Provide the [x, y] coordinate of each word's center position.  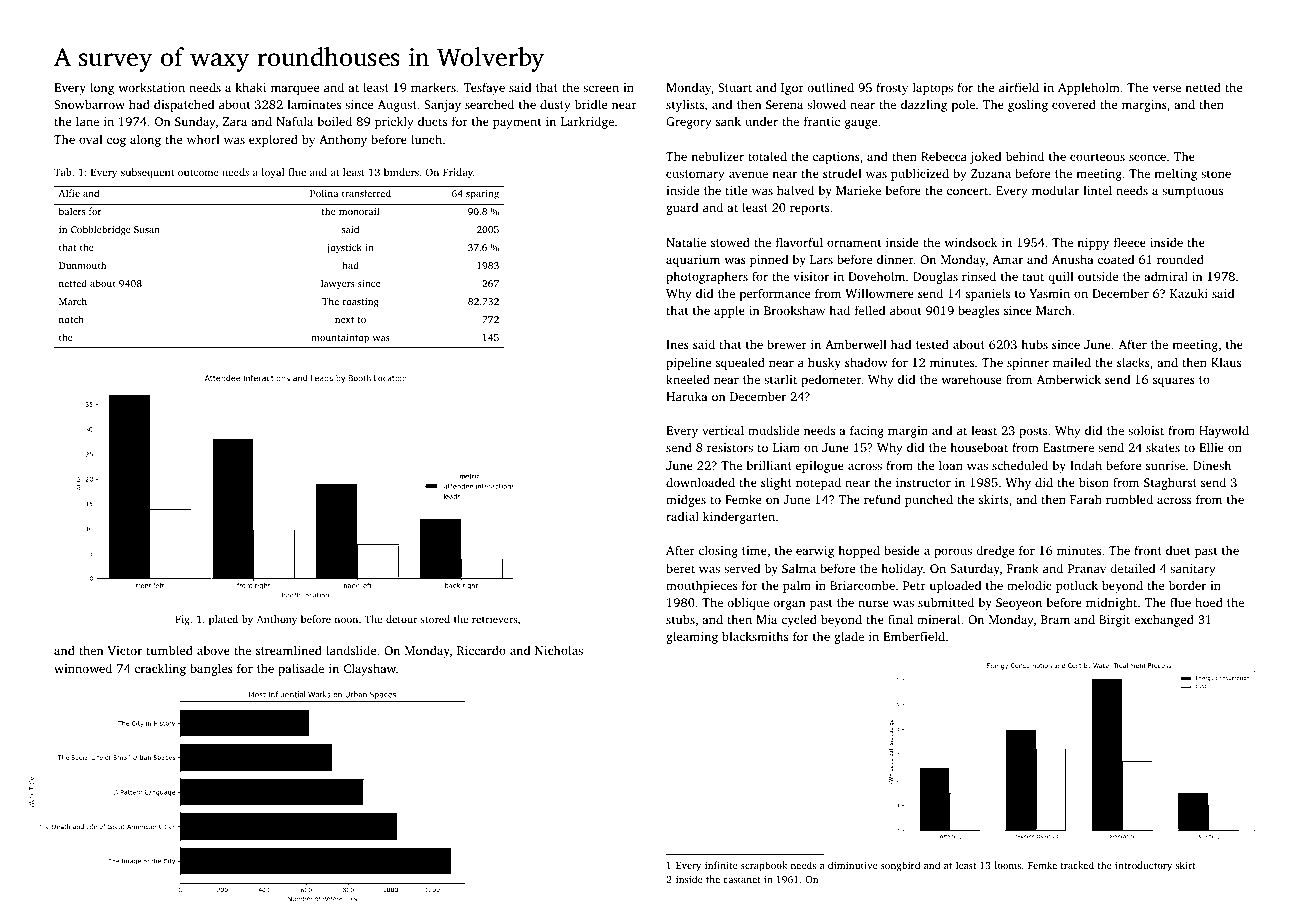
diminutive [852, 865]
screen [601, 88]
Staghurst [1170, 483]
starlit [780, 379]
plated [223, 620]
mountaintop [340, 338]
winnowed [83, 668]
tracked [1077, 865]
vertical [723, 430]
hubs [1034, 344]
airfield [1019, 87]
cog [116, 142]
